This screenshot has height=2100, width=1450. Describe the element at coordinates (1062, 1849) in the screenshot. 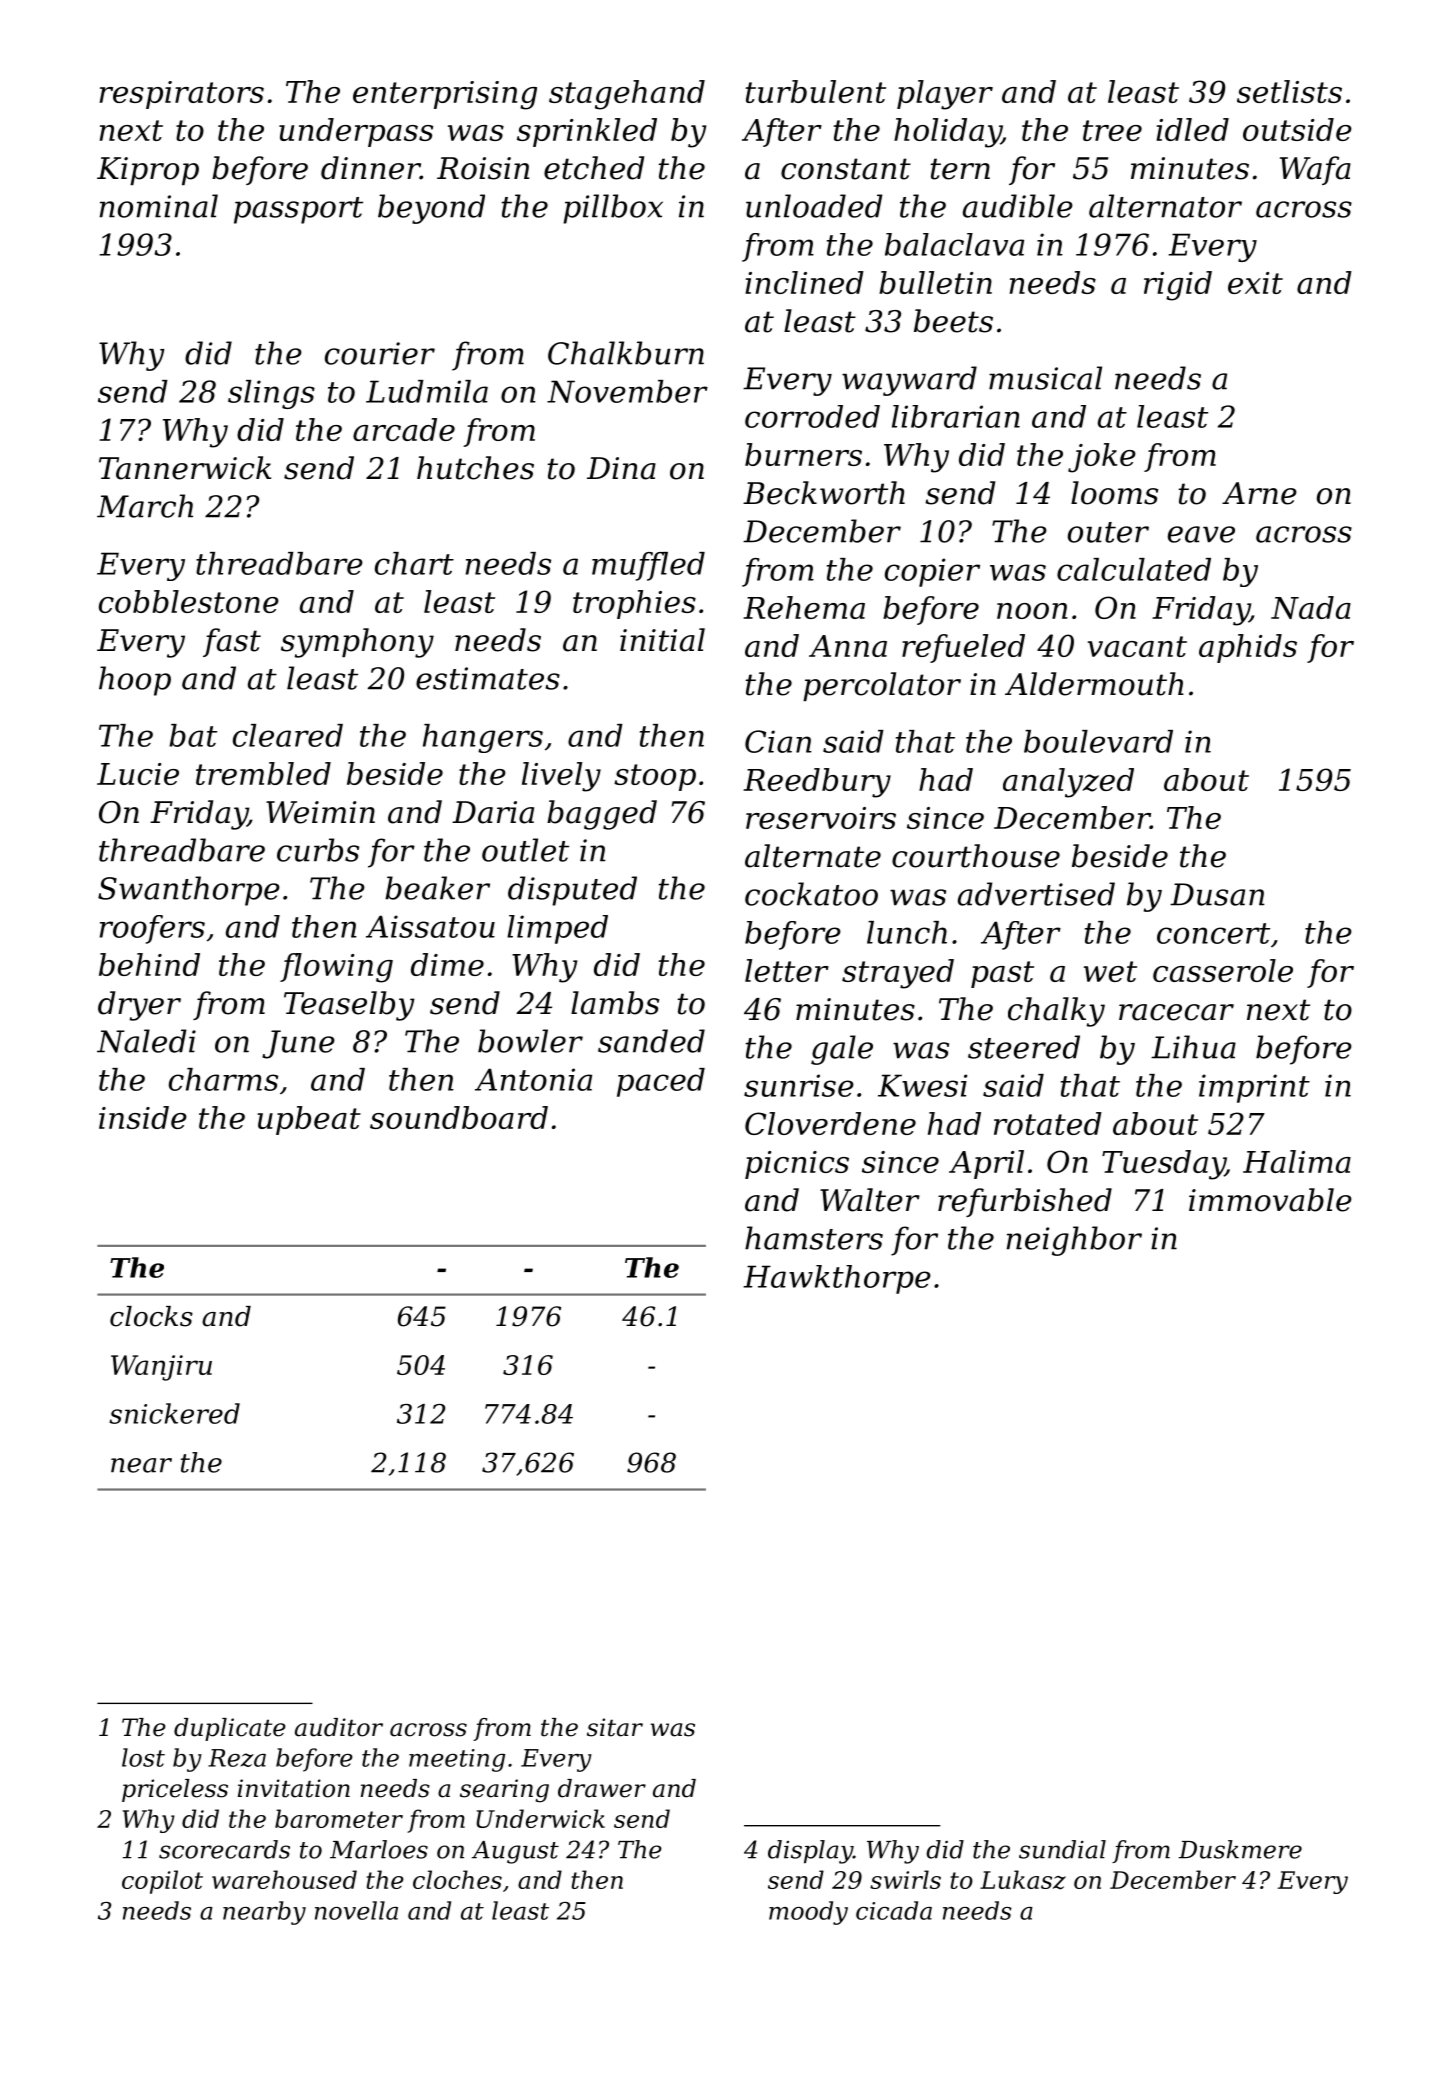

I see `sundial` at that location.
